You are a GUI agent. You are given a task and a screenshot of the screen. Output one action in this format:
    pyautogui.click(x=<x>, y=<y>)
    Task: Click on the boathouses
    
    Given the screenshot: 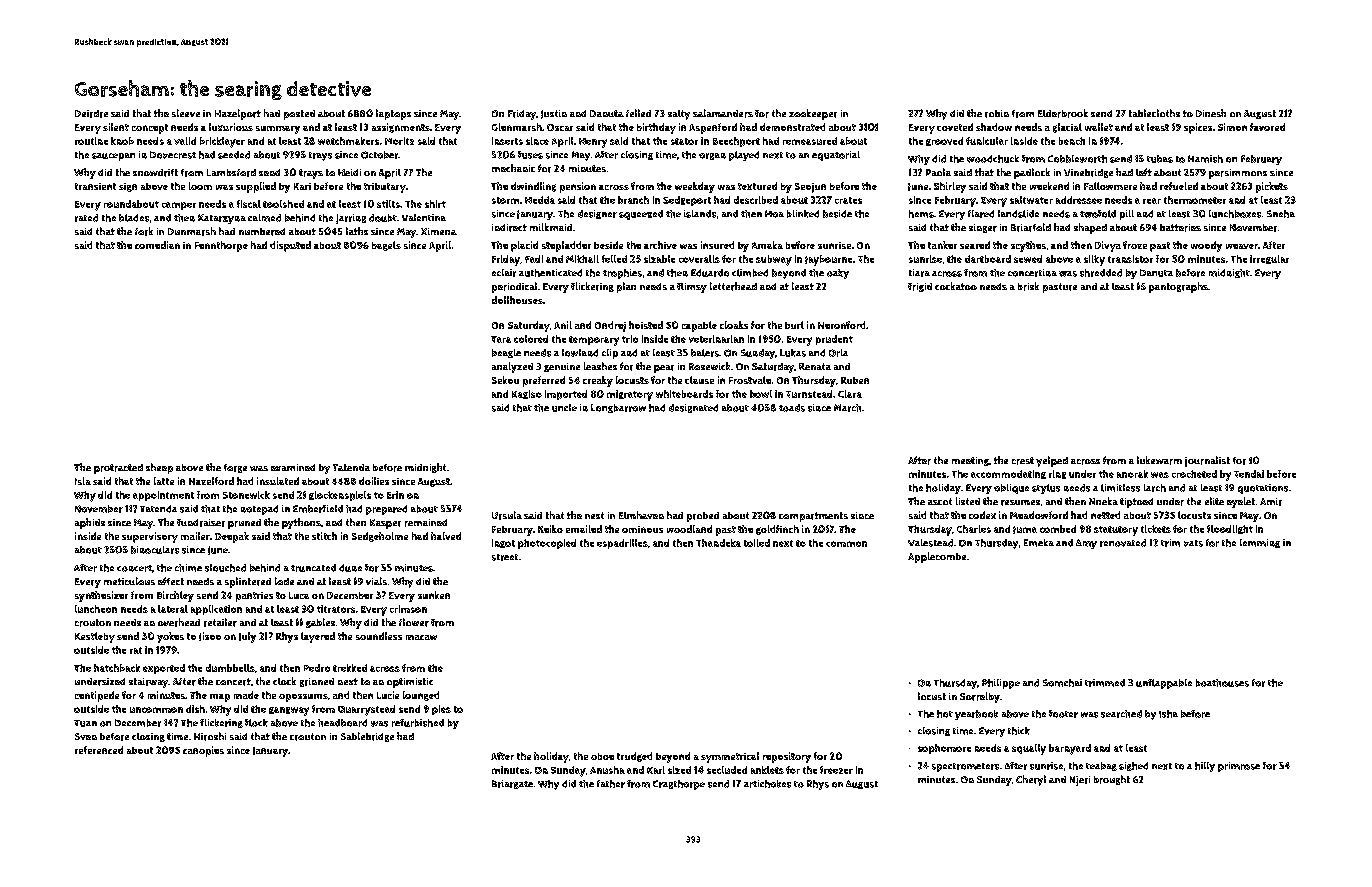 What is the action you would take?
    pyautogui.click(x=1222, y=683)
